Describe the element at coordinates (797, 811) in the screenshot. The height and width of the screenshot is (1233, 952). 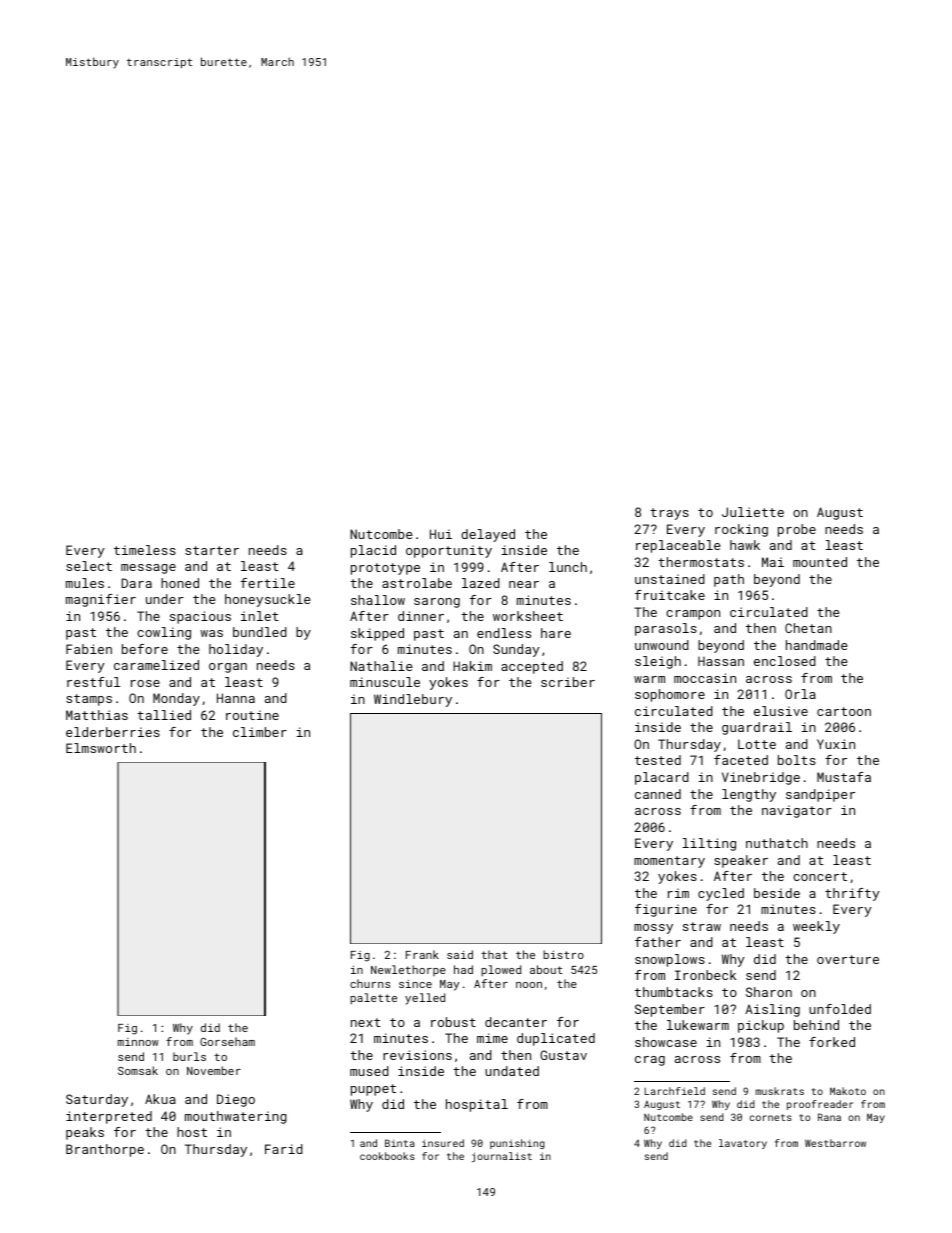
I see `navigator` at that location.
